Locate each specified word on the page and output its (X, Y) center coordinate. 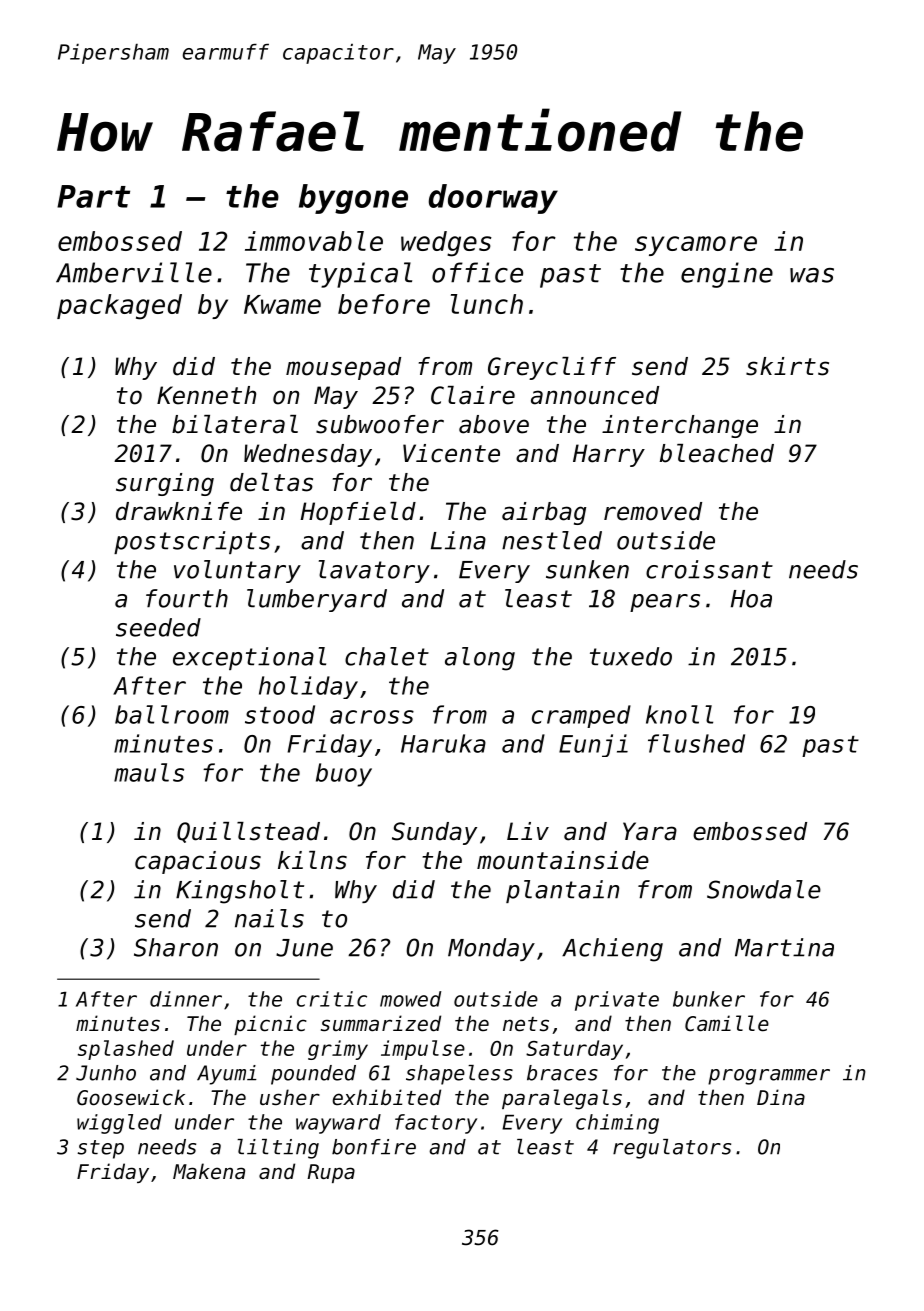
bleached (717, 453)
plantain (562, 891)
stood (280, 714)
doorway (493, 199)
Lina (458, 540)
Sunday (434, 833)
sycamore (696, 246)
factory (436, 1124)
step (100, 1149)
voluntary (237, 571)
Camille (727, 1023)
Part (93, 196)
